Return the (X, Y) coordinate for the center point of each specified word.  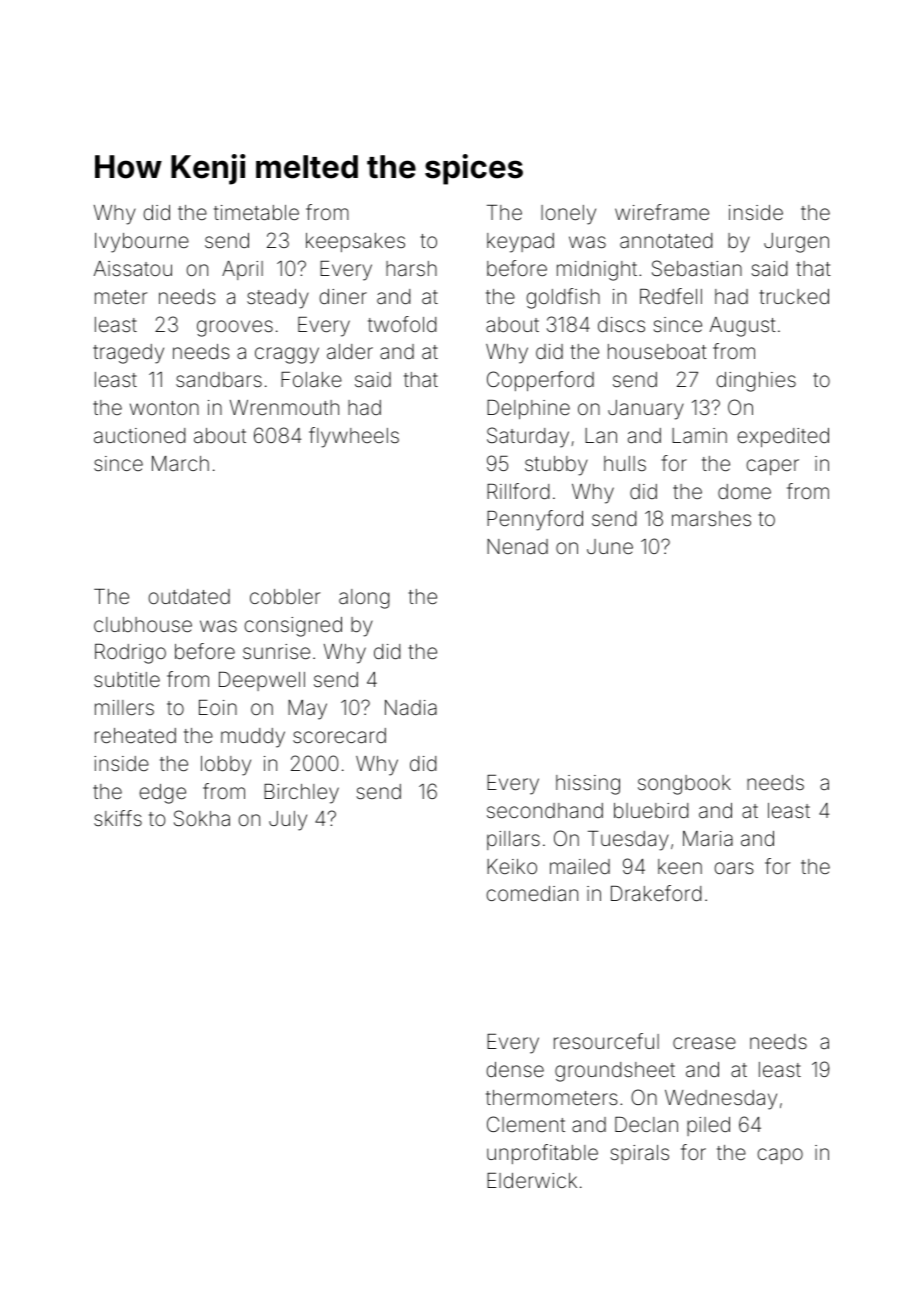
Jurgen (796, 243)
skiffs (118, 818)
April (242, 270)
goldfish (563, 298)
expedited (783, 437)
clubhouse (143, 624)
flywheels (354, 437)
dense (515, 1069)
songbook (684, 785)
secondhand (545, 810)
